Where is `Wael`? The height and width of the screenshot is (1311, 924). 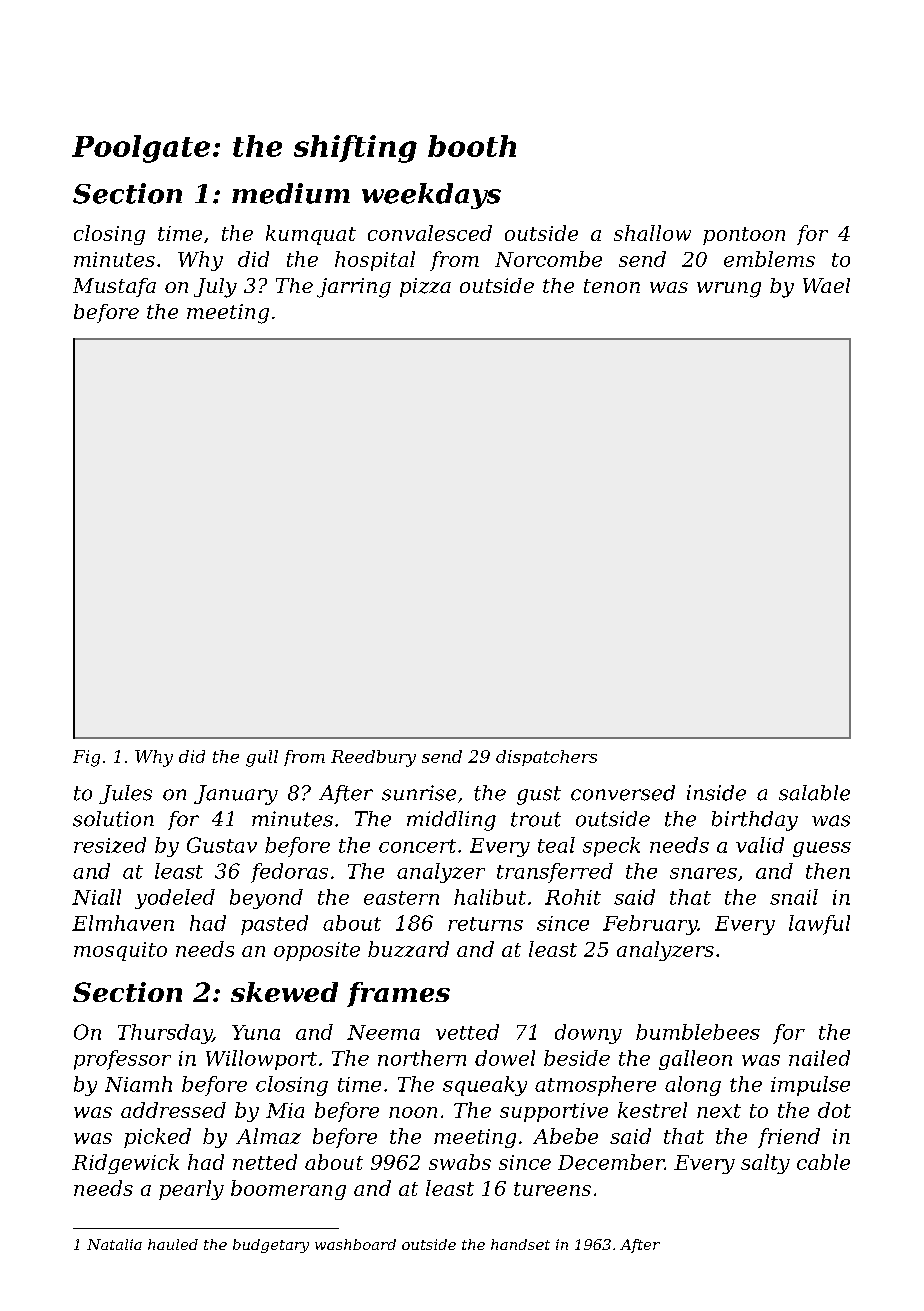
Wael is located at coordinates (826, 285).
